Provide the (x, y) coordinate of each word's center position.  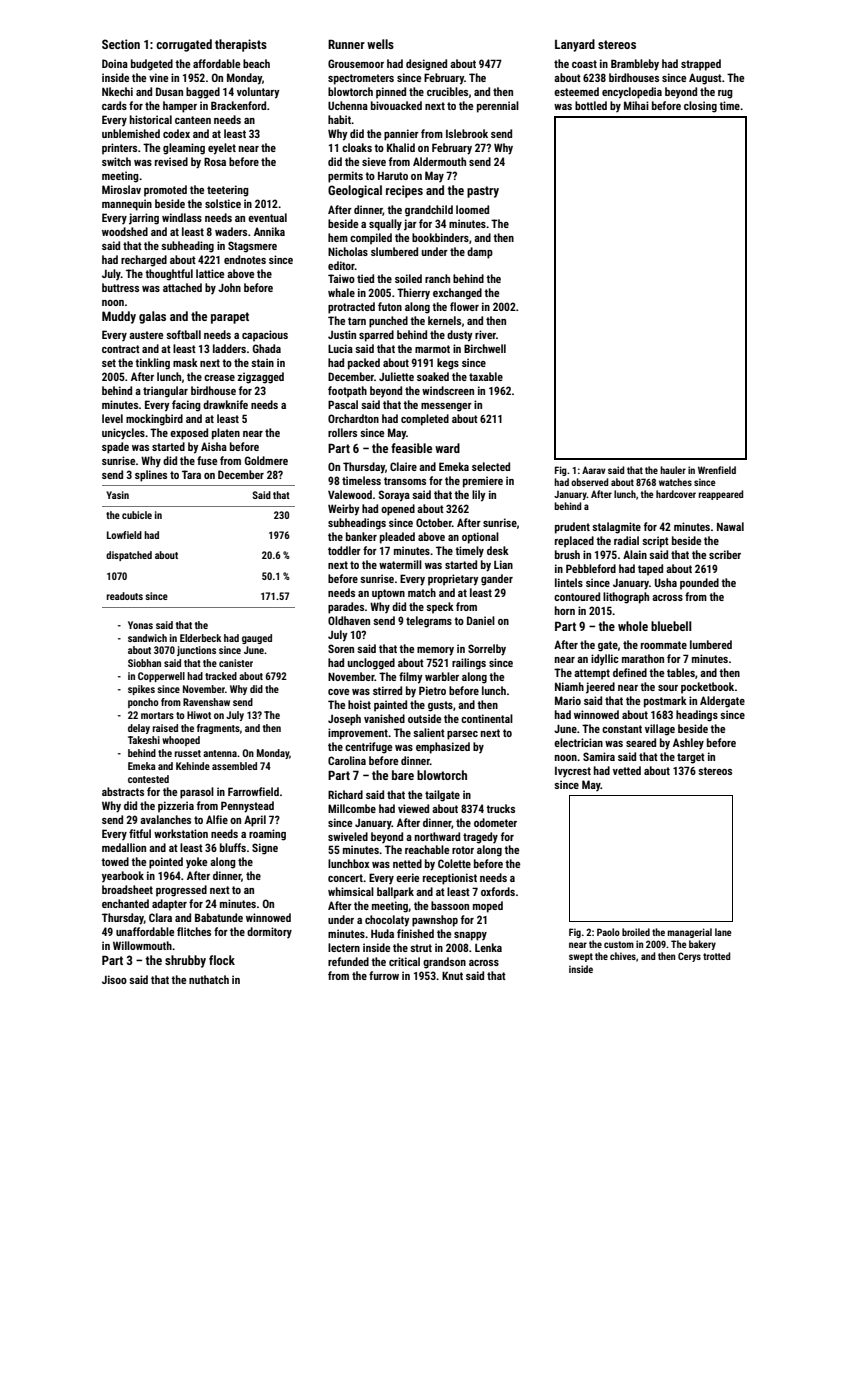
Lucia (340, 348)
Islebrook (467, 133)
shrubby (185, 961)
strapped (701, 65)
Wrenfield (717, 470)
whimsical (351, 891)
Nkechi (117, 91)
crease (219, 378)
